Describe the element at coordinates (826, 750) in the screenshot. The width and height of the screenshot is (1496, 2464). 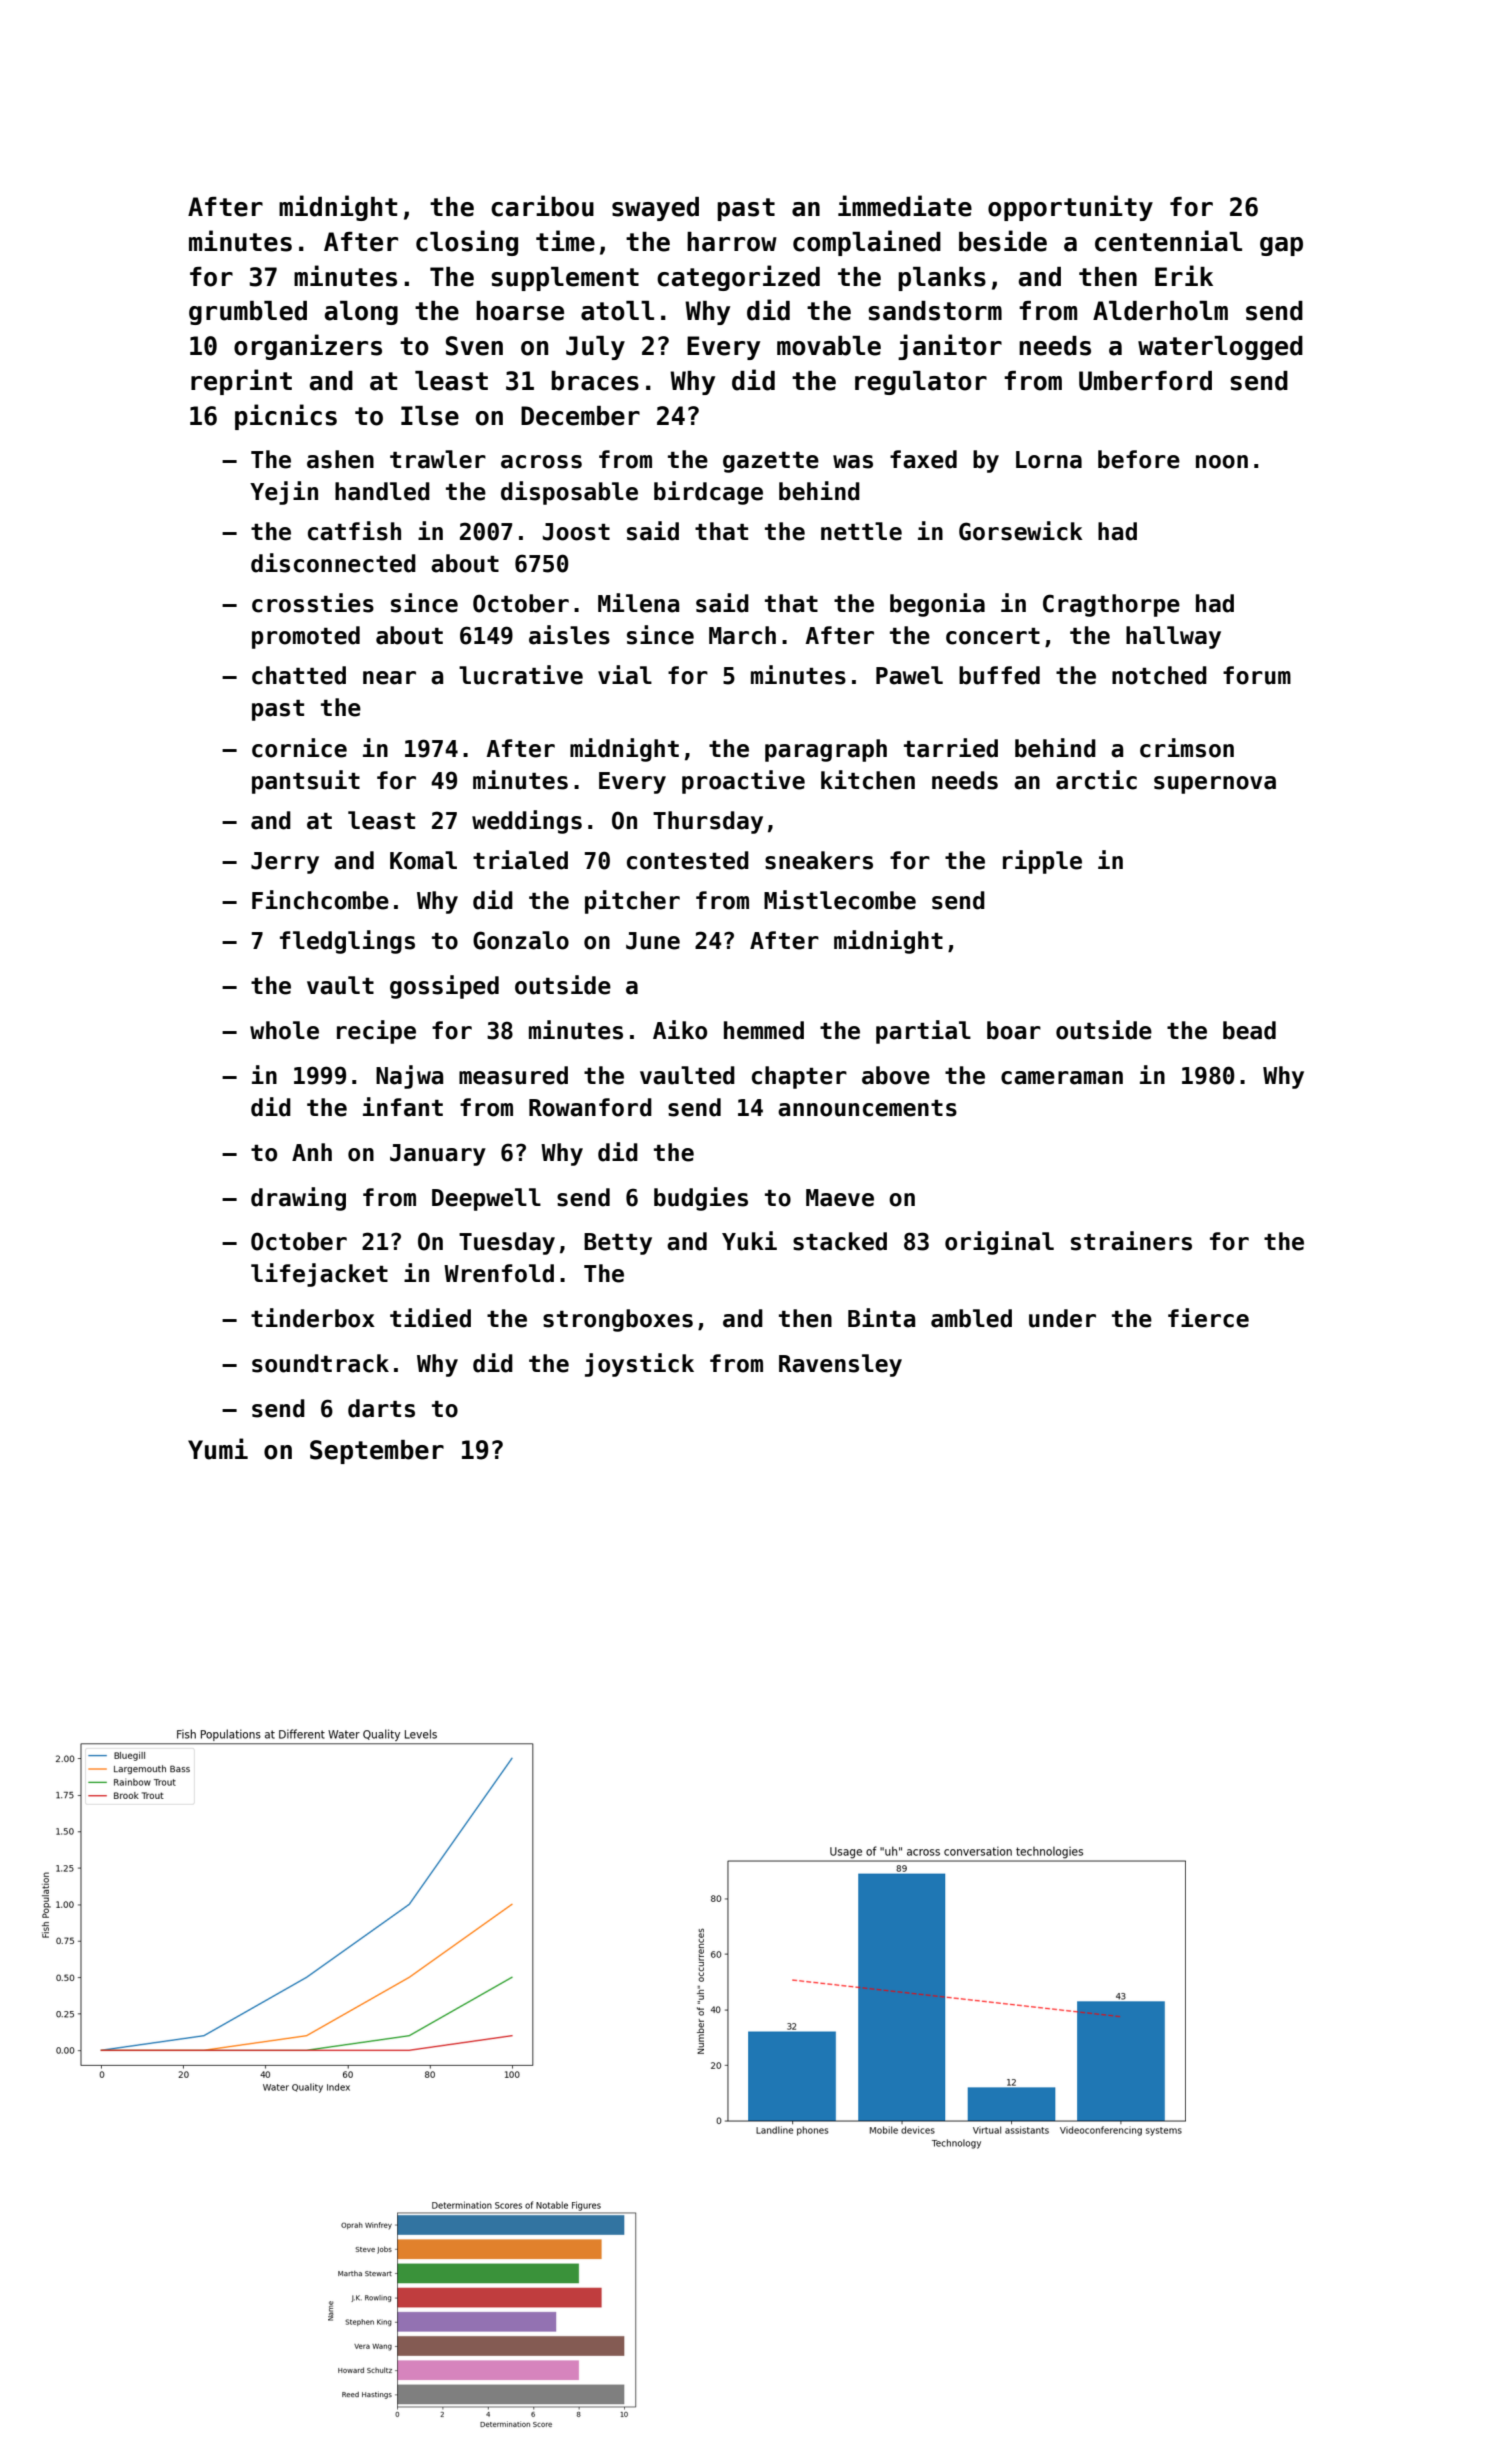
I see `paragraph` at that location.
